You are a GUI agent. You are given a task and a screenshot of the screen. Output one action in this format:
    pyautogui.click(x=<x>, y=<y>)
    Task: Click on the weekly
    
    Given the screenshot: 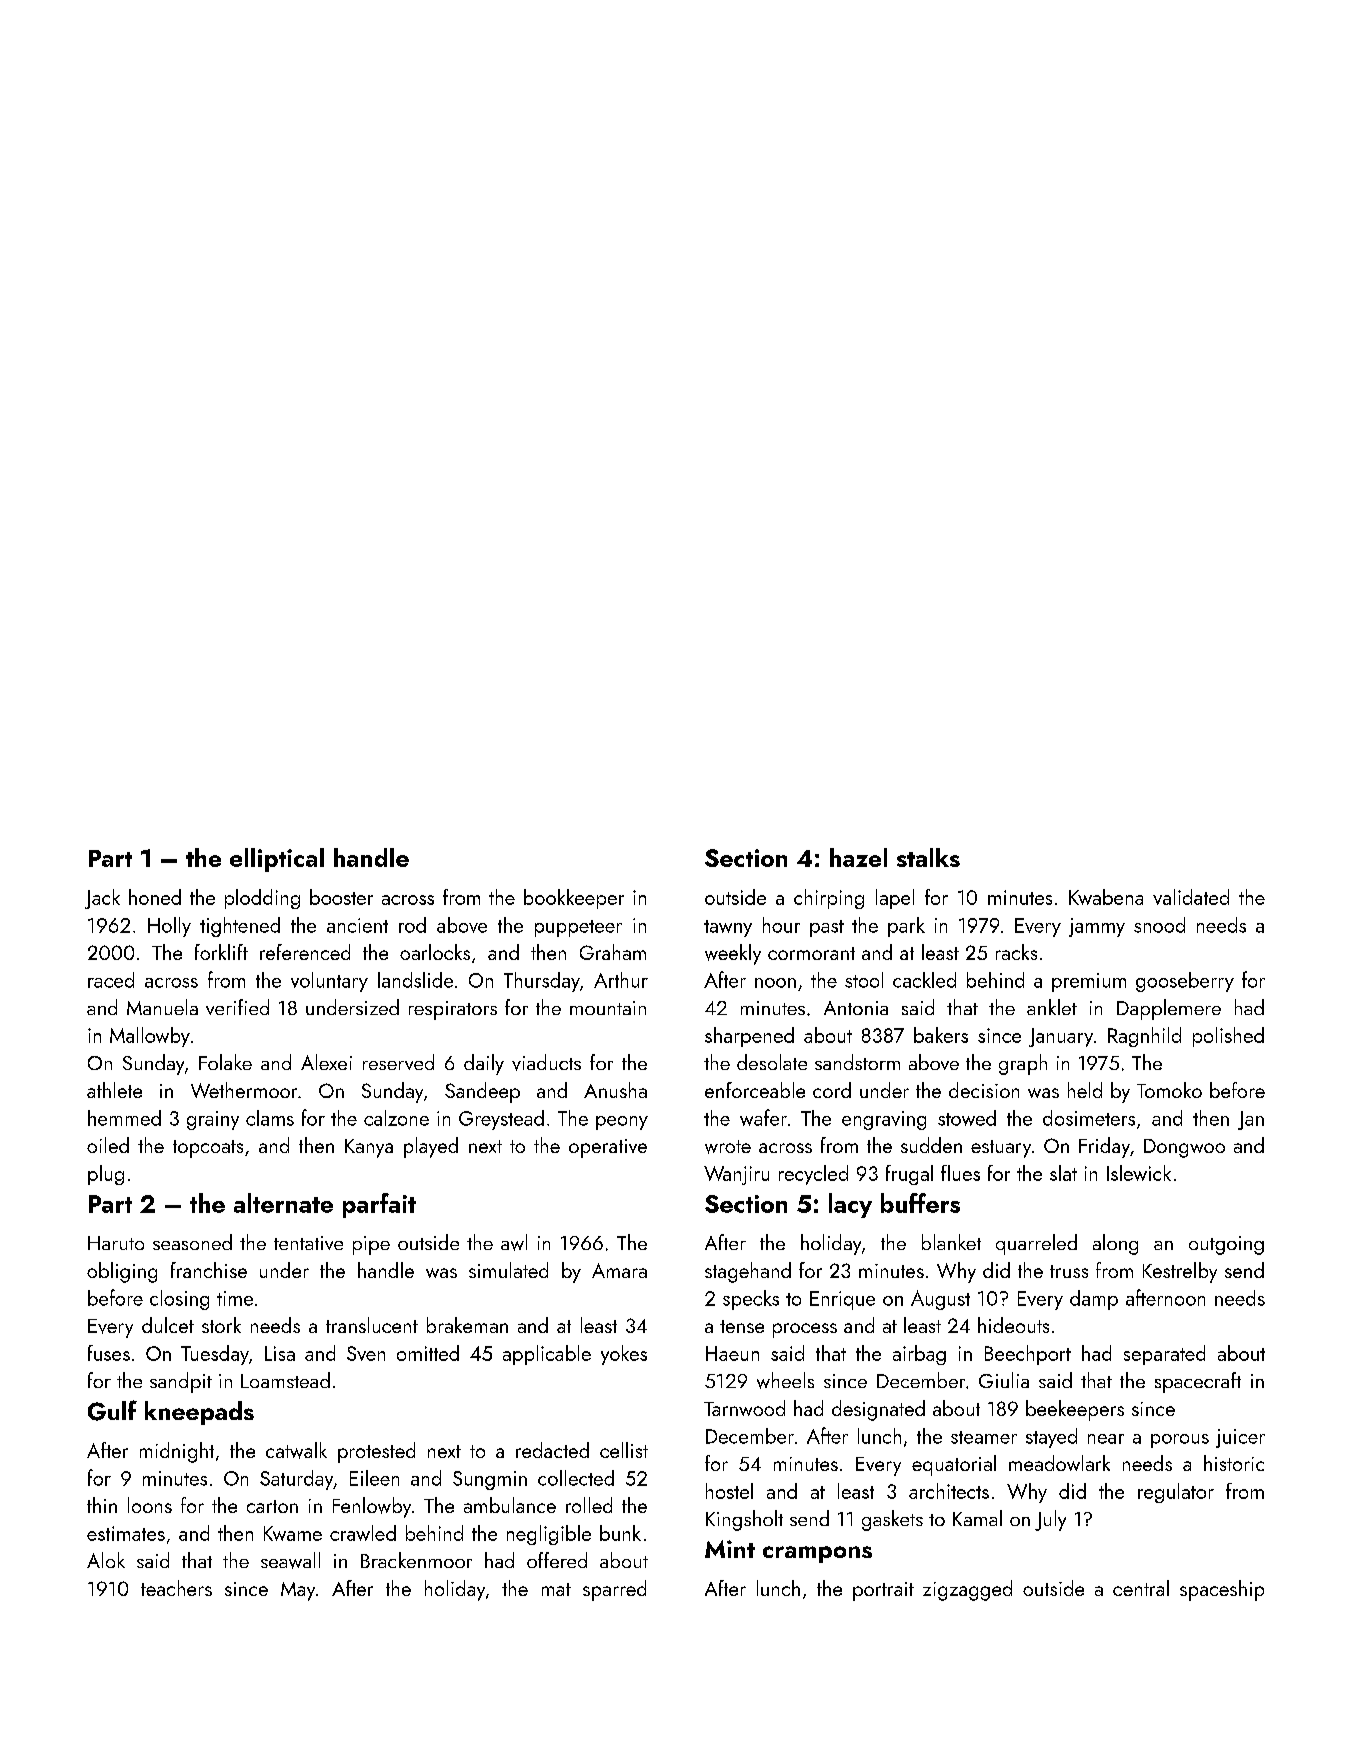 What is the action you would take?
    pyautogui.click(x=733, y=954)
